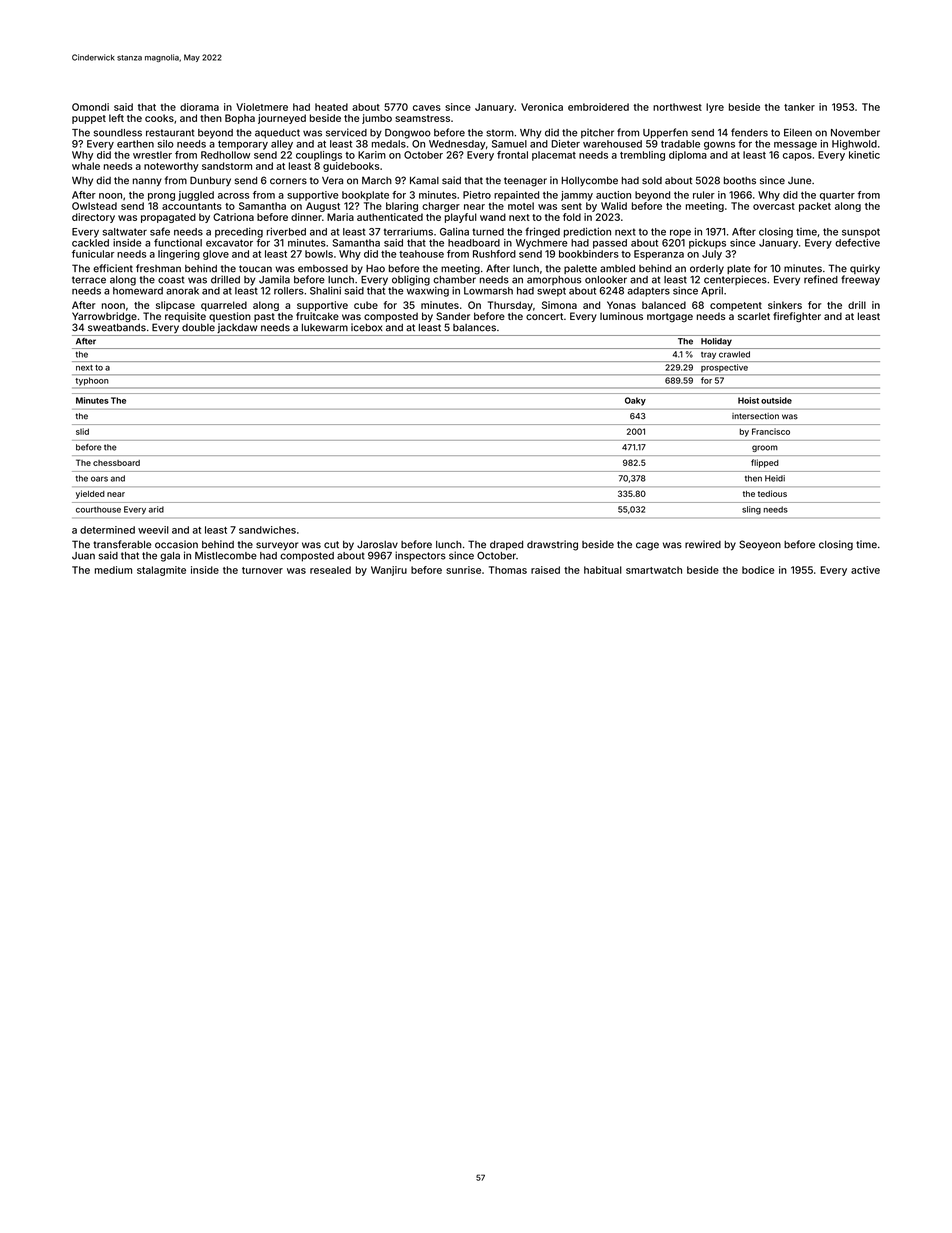 This document has width=952, height=1233. What do you see at coordinates (545, 570) in the document?
I see `raised` at bounding box center [545, 570].
